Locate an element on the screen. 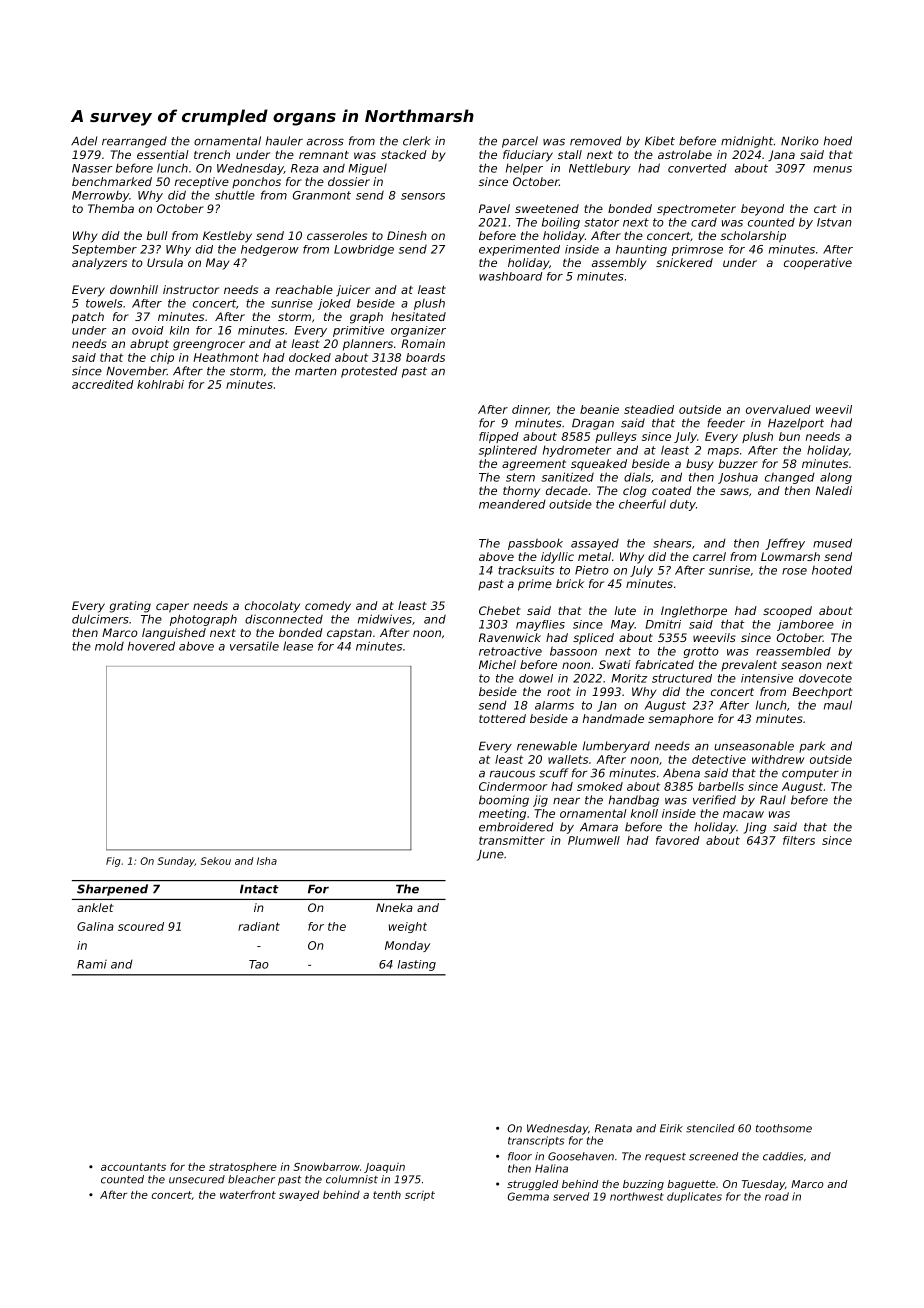 The height and width of the screenshot is (1308, 924). prime is located at coordinates (535, 585).
